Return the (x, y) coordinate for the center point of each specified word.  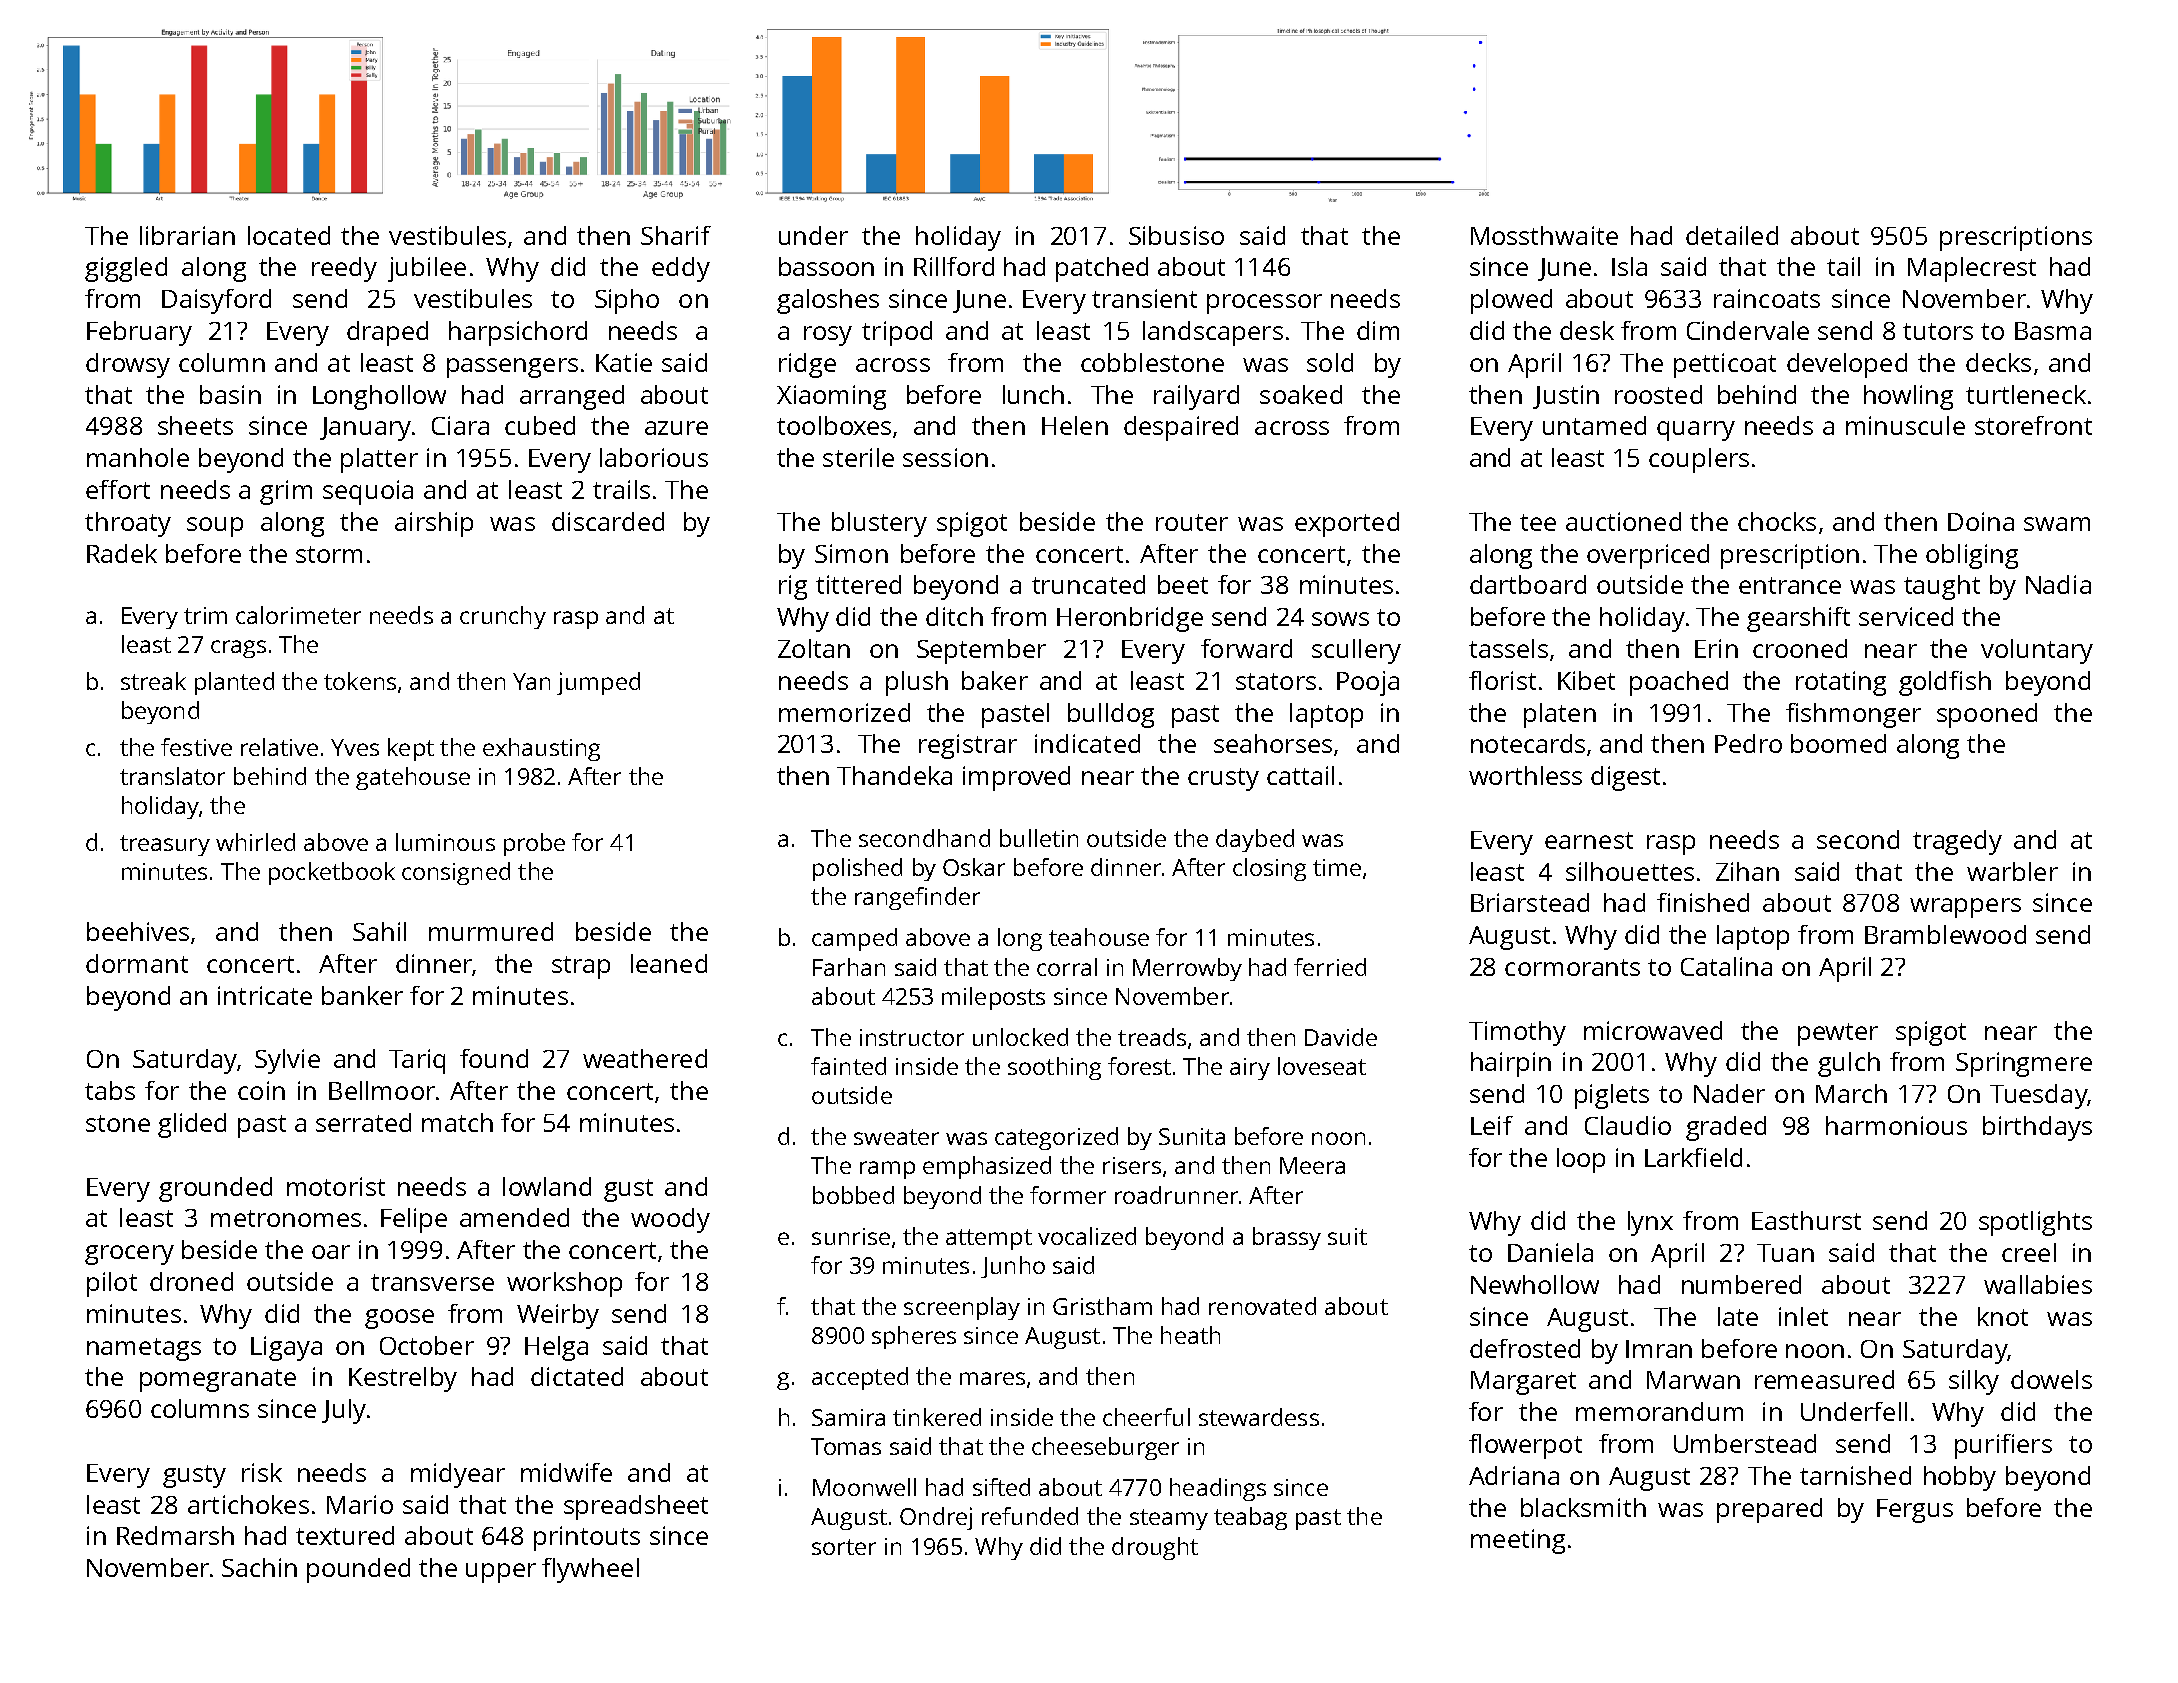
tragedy (1957, 842)
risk (262, 1472)
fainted (848, 1066)
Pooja (1368, 683)
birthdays (2037, 1128)
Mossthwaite (1544, 235)
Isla (1629, 266)
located (289, 235)
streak (153, 681)
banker (362, 995)
